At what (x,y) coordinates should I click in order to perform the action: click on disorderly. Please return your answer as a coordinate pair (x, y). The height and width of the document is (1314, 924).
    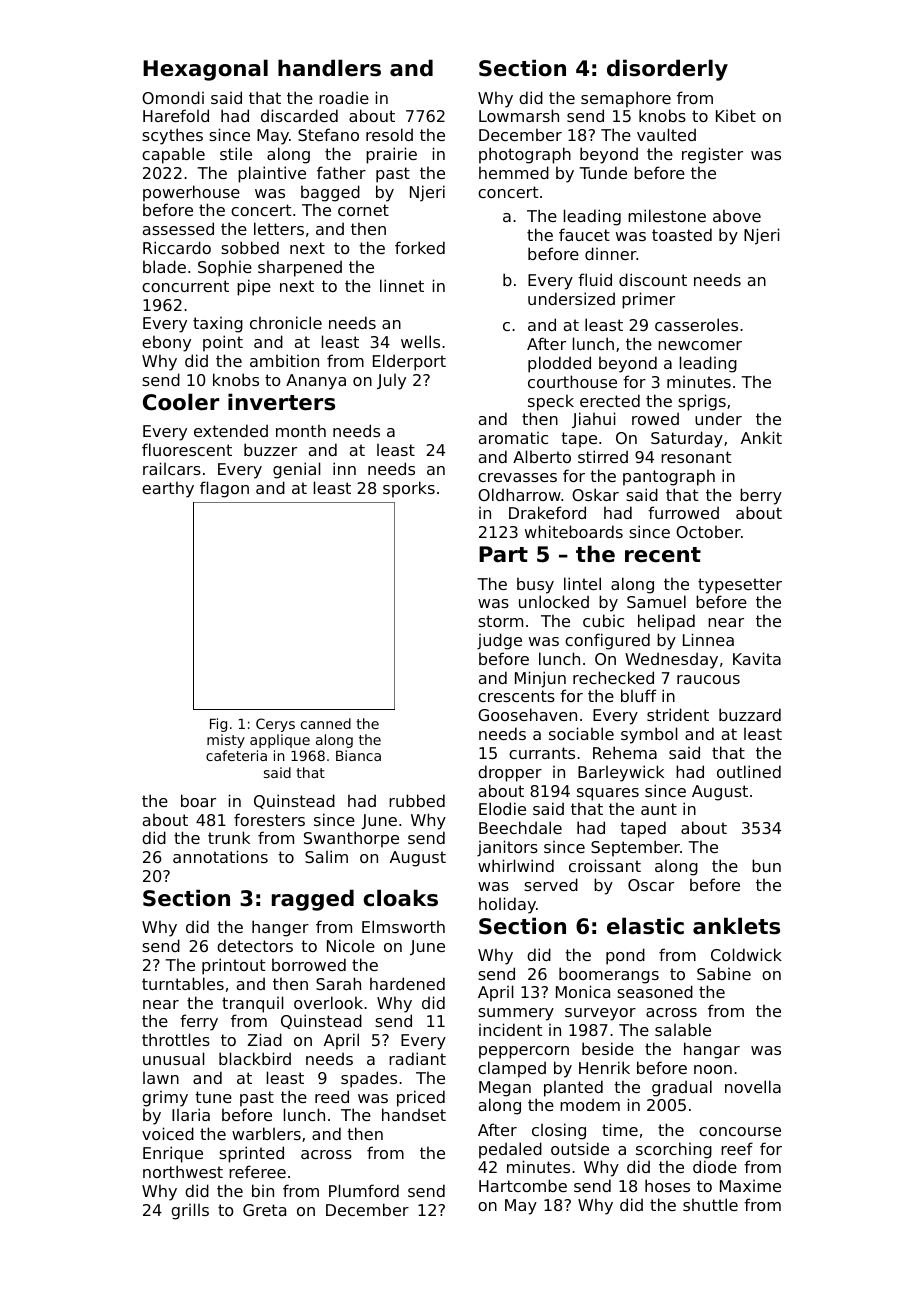
    Looking at the image, I should click on (667, 70).
